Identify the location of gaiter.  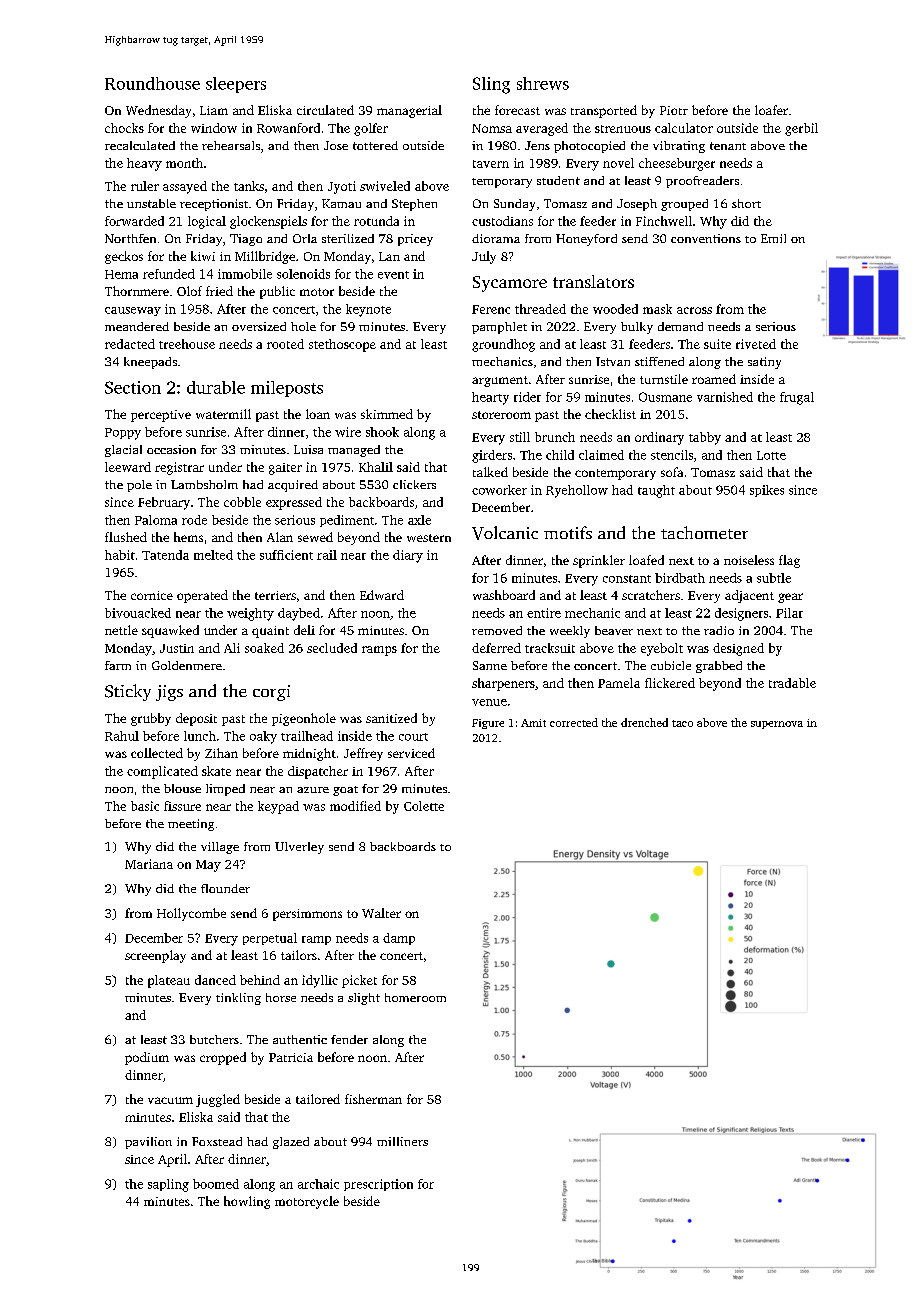
(285, 469).
